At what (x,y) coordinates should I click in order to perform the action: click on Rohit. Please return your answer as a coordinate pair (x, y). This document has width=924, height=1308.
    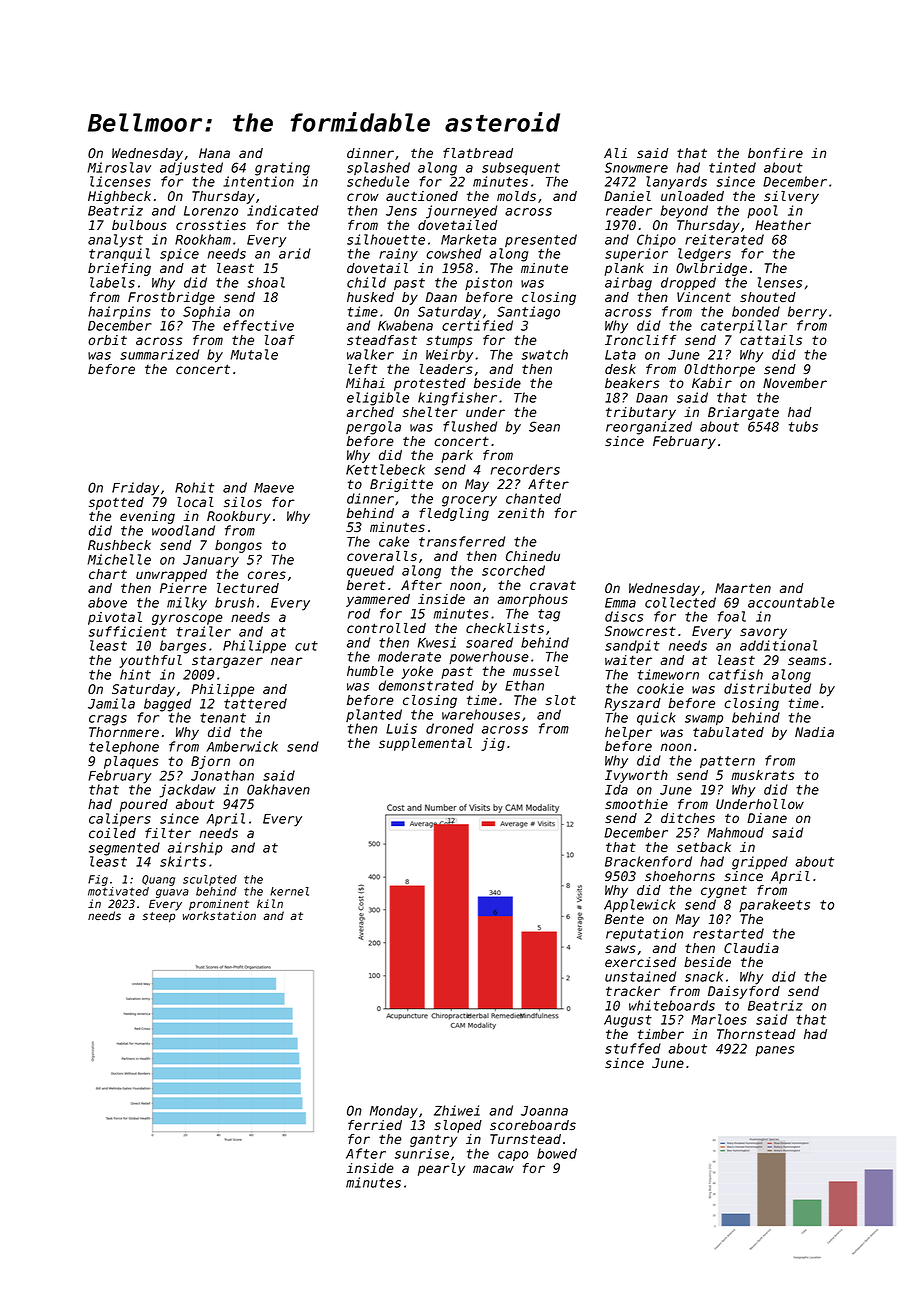
    Looking at the image, I should click on (194, 487).
